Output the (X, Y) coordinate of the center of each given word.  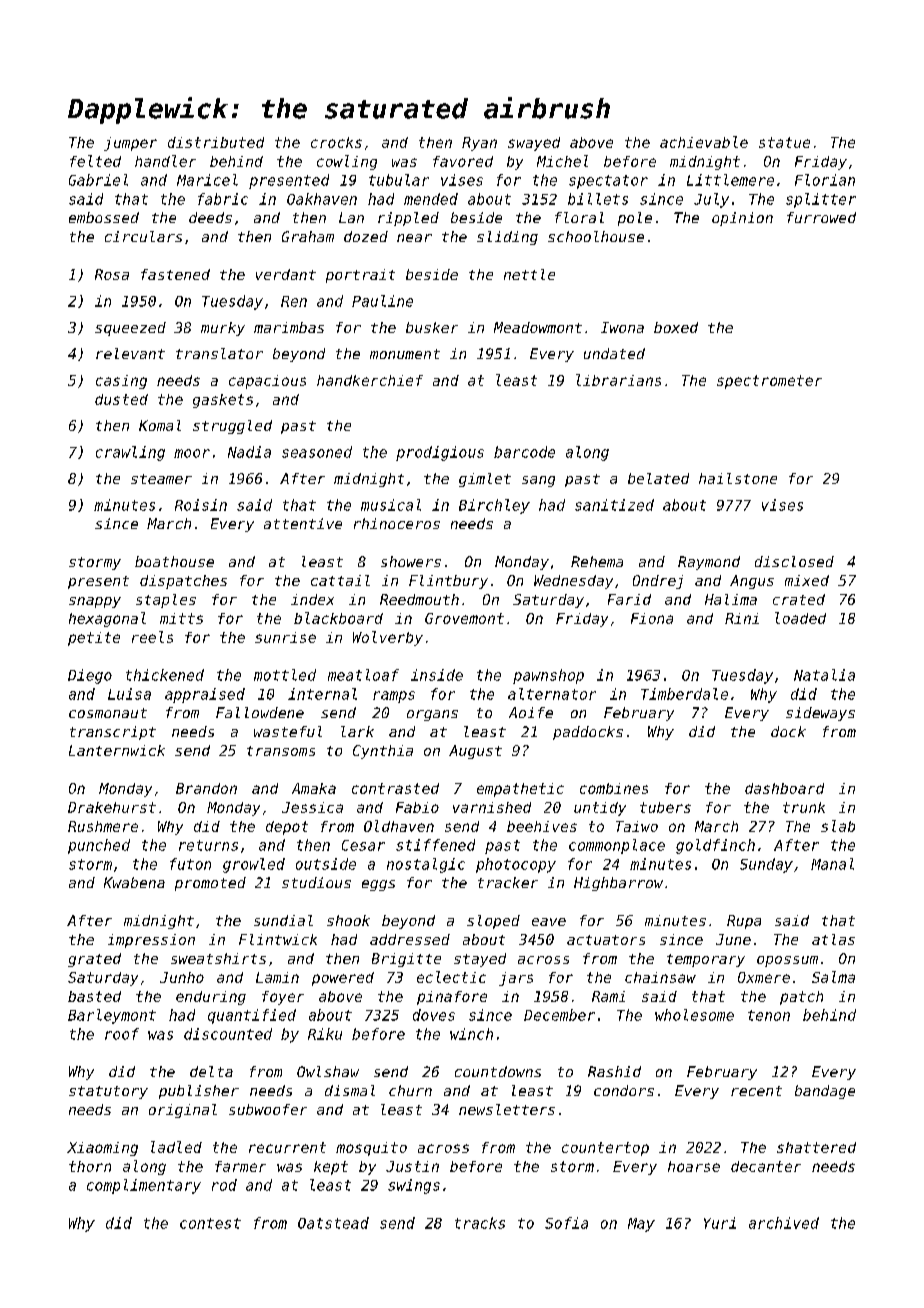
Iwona (622, 327)
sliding (507, 238)
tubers (665, 807)
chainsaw (660, 977)
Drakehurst (112, 807)
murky (223, 329)
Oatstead (333, 1223)
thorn (90, 1166)
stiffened (435, 845)
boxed (676, 327)
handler (165, 161)
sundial (283, 920)
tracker (508, 882)
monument (405, 354)
